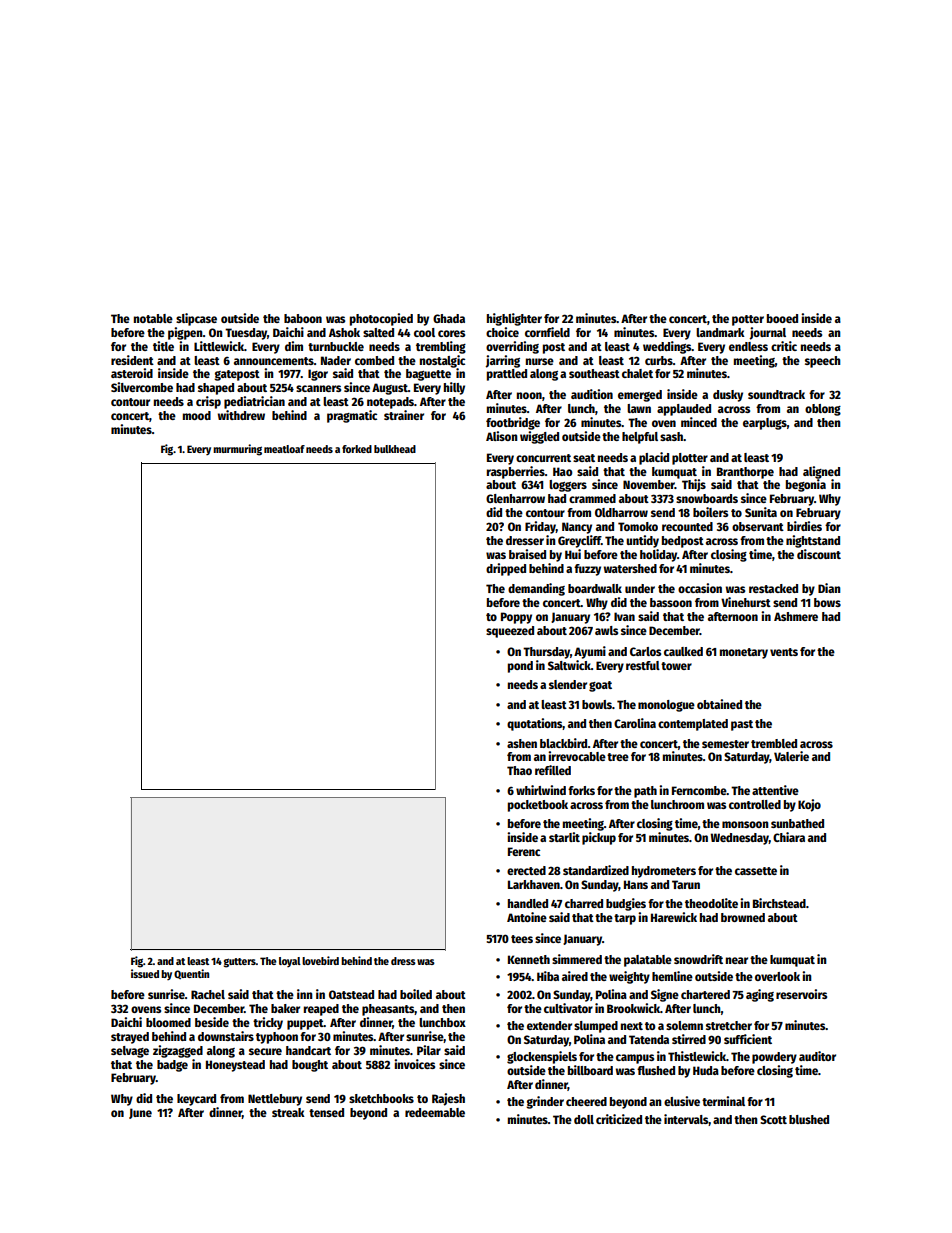  I want to click on charred, so click(584, 903).
